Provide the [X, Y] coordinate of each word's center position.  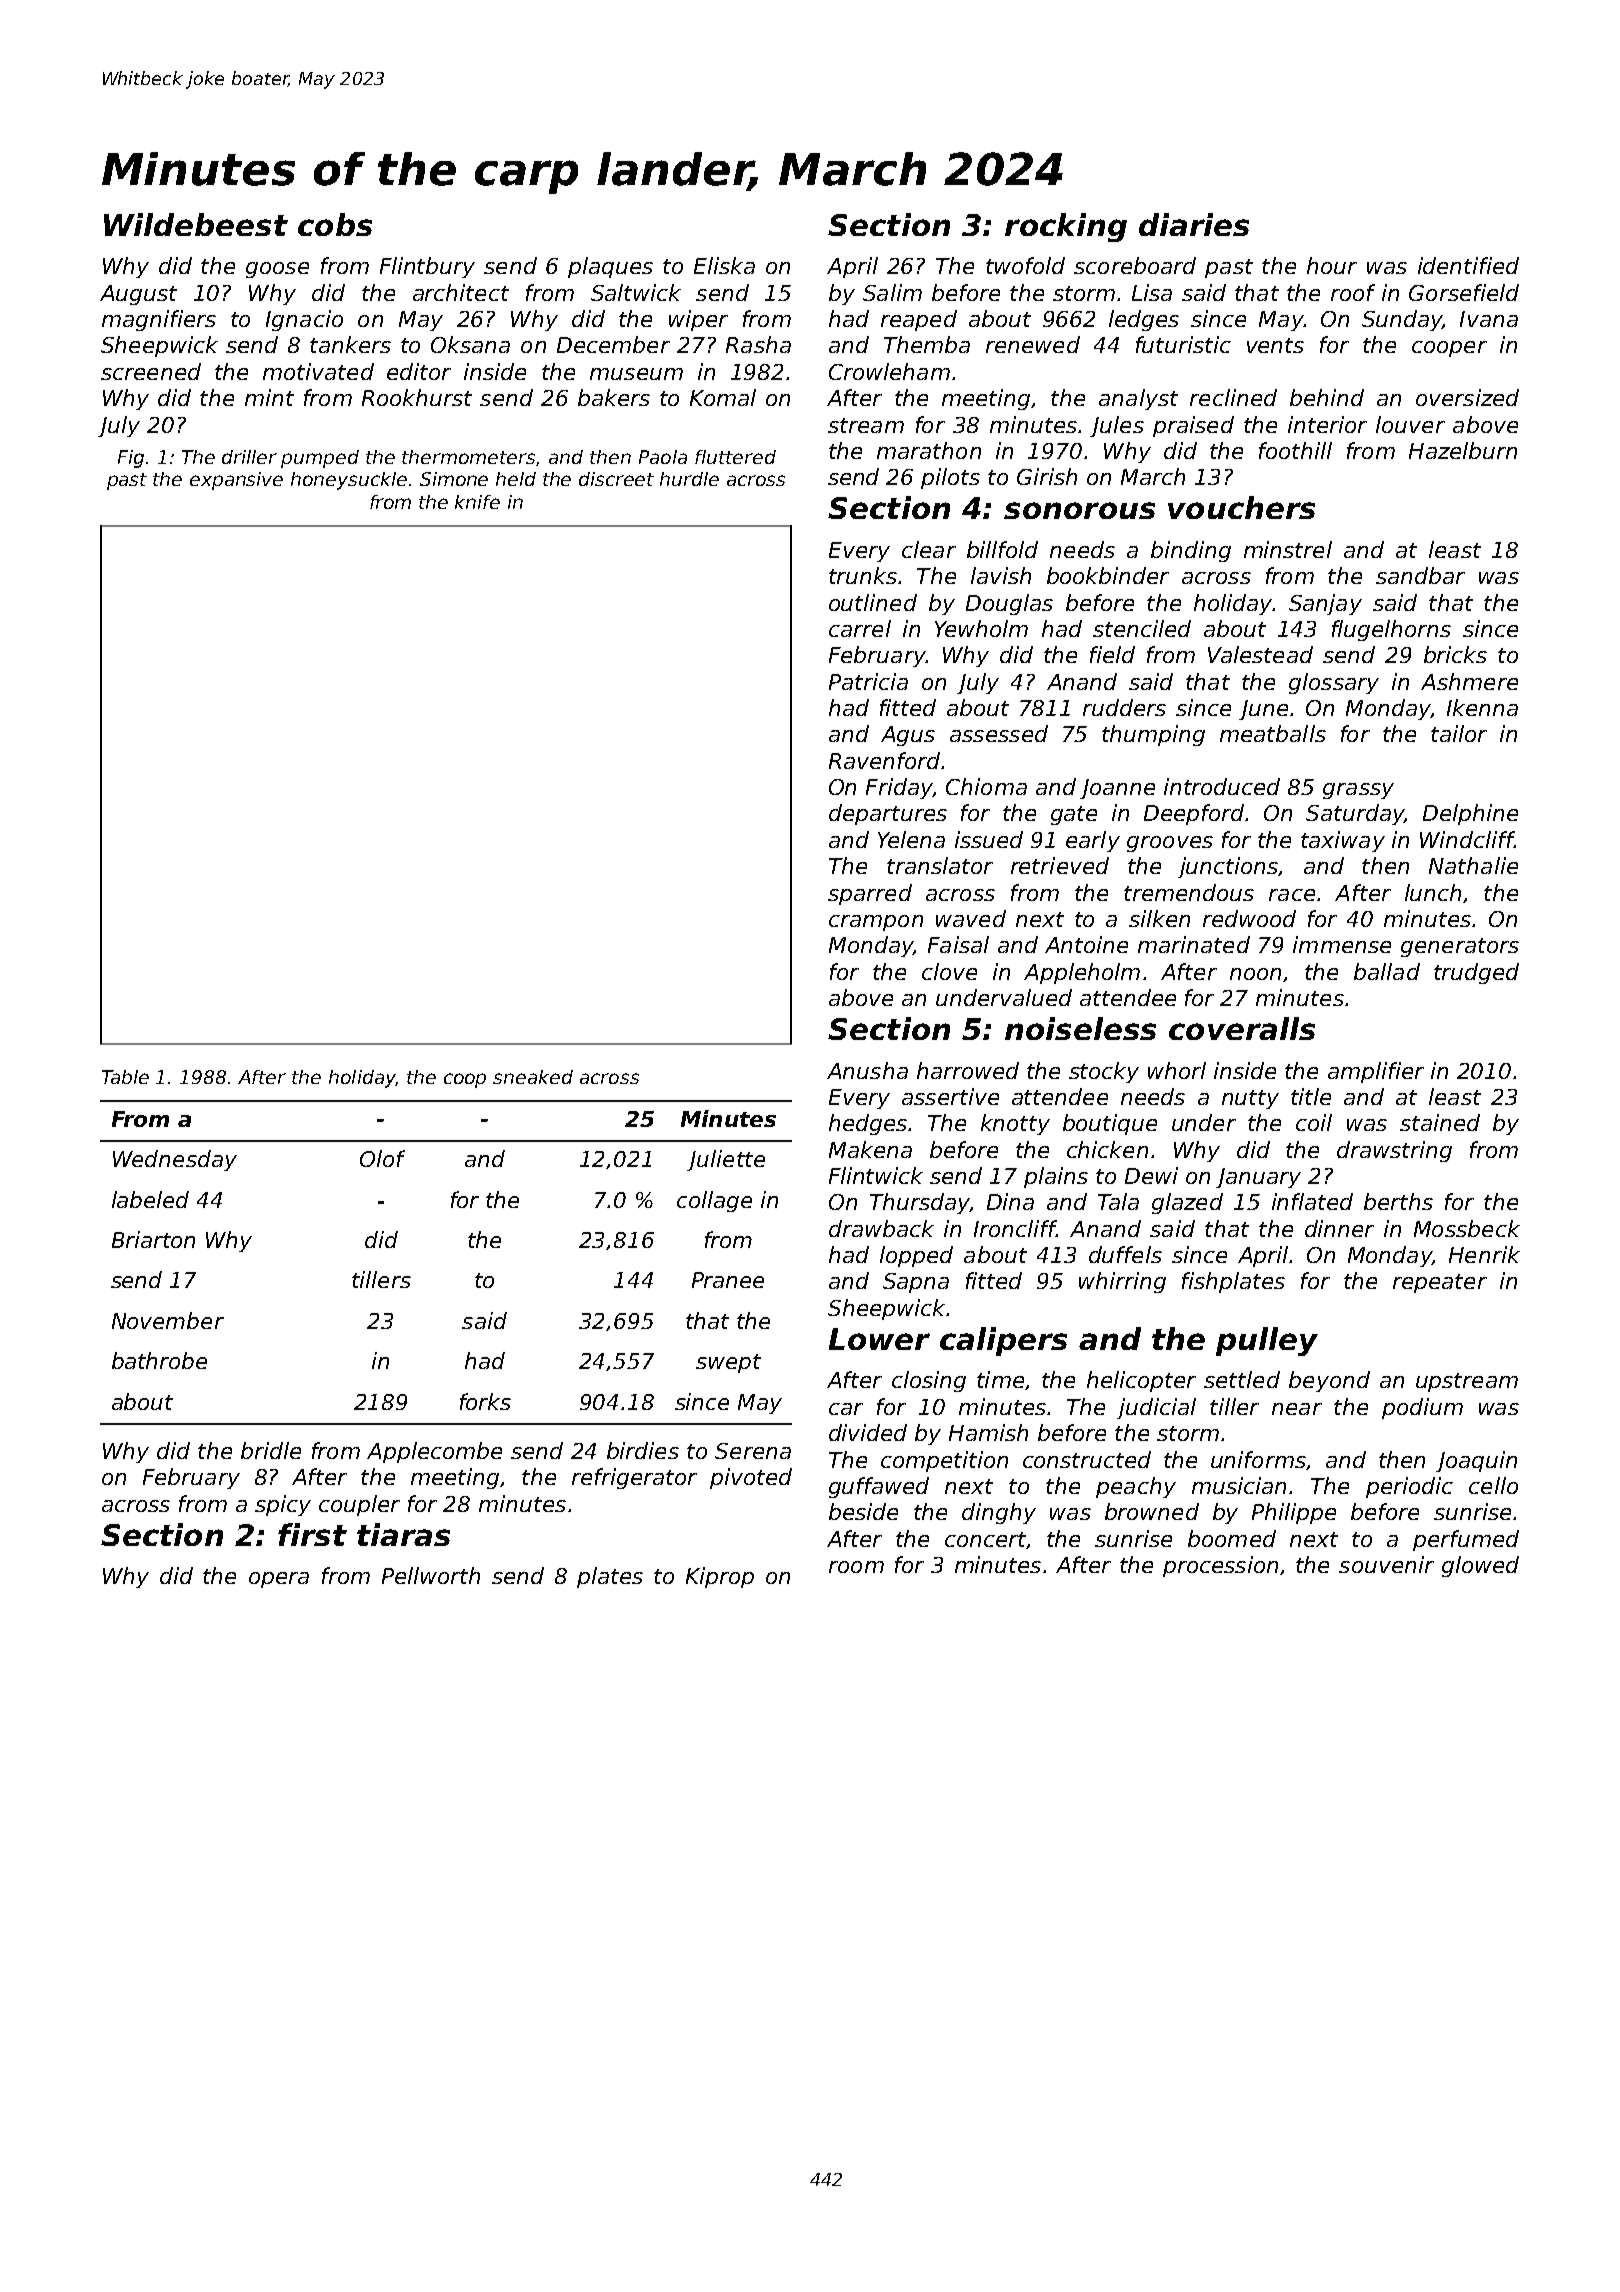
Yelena [911, 839]
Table [125, 1077]
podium [1422, 1408]
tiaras [403, 1534]
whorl [1177, 1070]
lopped [916, 1256]
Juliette [726, 1160]
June [1263, 710]
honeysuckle [349, 481]
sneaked [533, 1077]
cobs [335, 224]
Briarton [153, 1239]
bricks [1455, 654]
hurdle [689, 479]
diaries [1194, 224]
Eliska [724, 265]
